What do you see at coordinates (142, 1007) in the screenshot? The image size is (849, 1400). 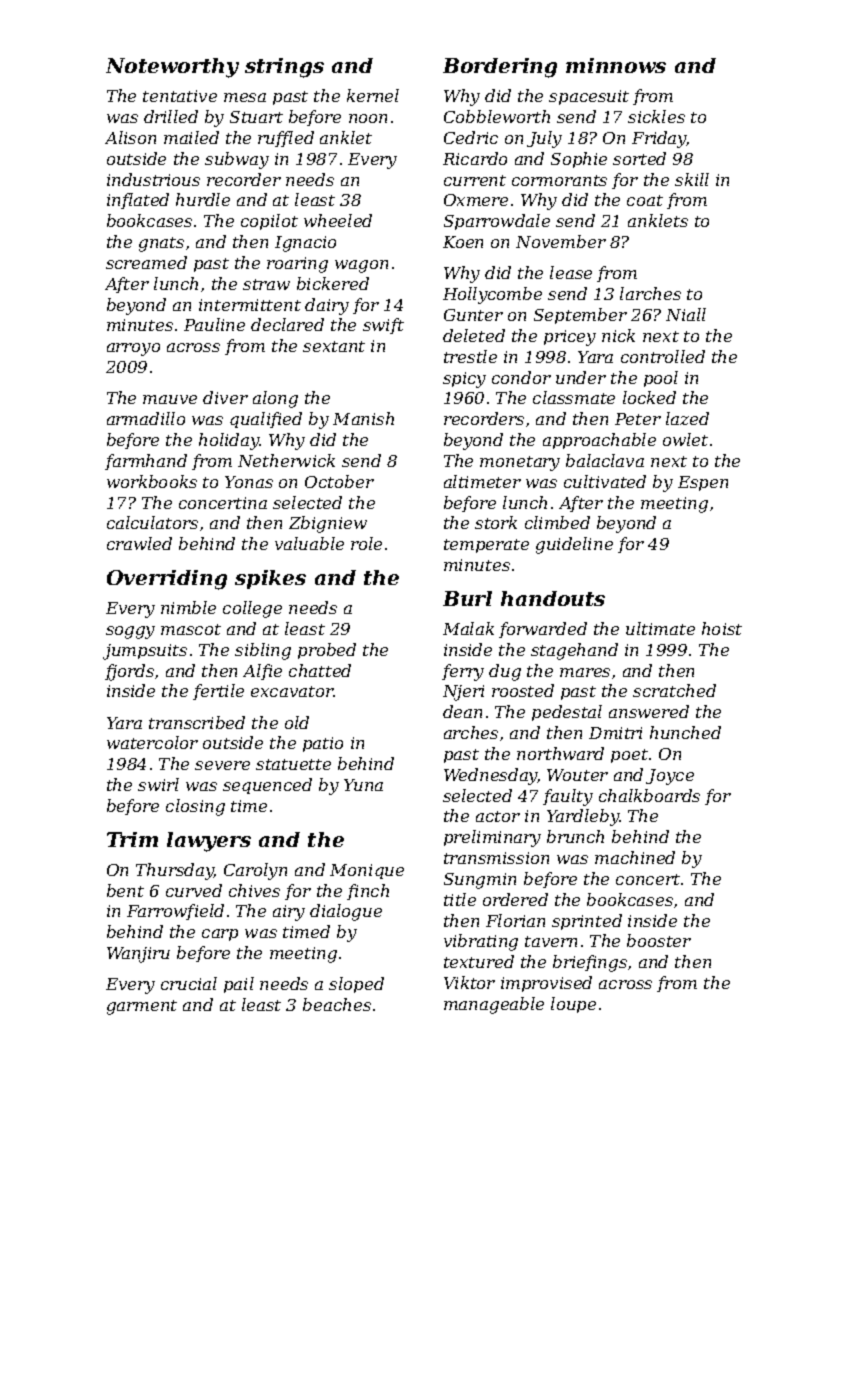 I see `garment` at bounding box center [142, 1007].
